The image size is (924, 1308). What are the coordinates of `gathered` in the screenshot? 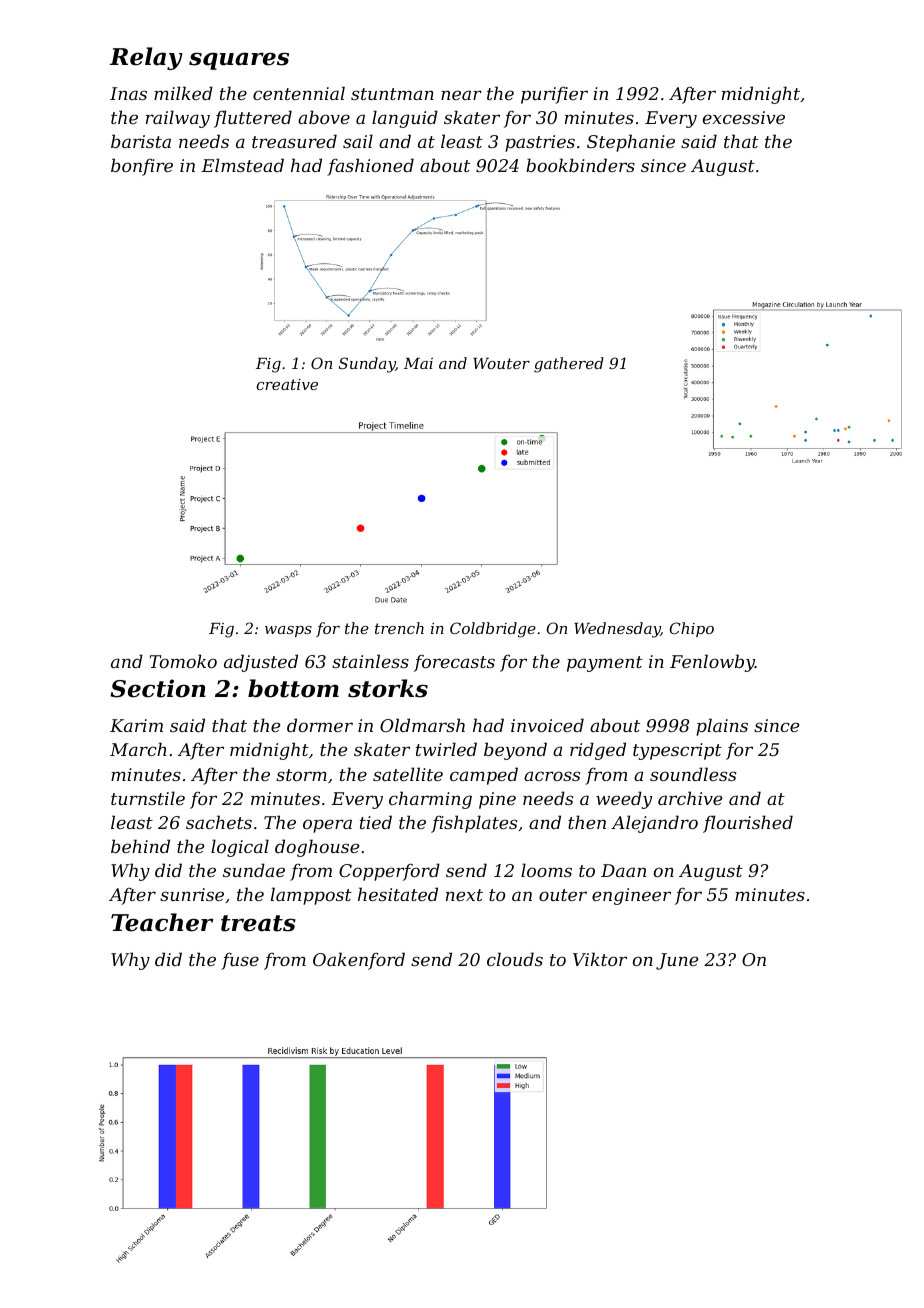 It's located at (569, 365).
